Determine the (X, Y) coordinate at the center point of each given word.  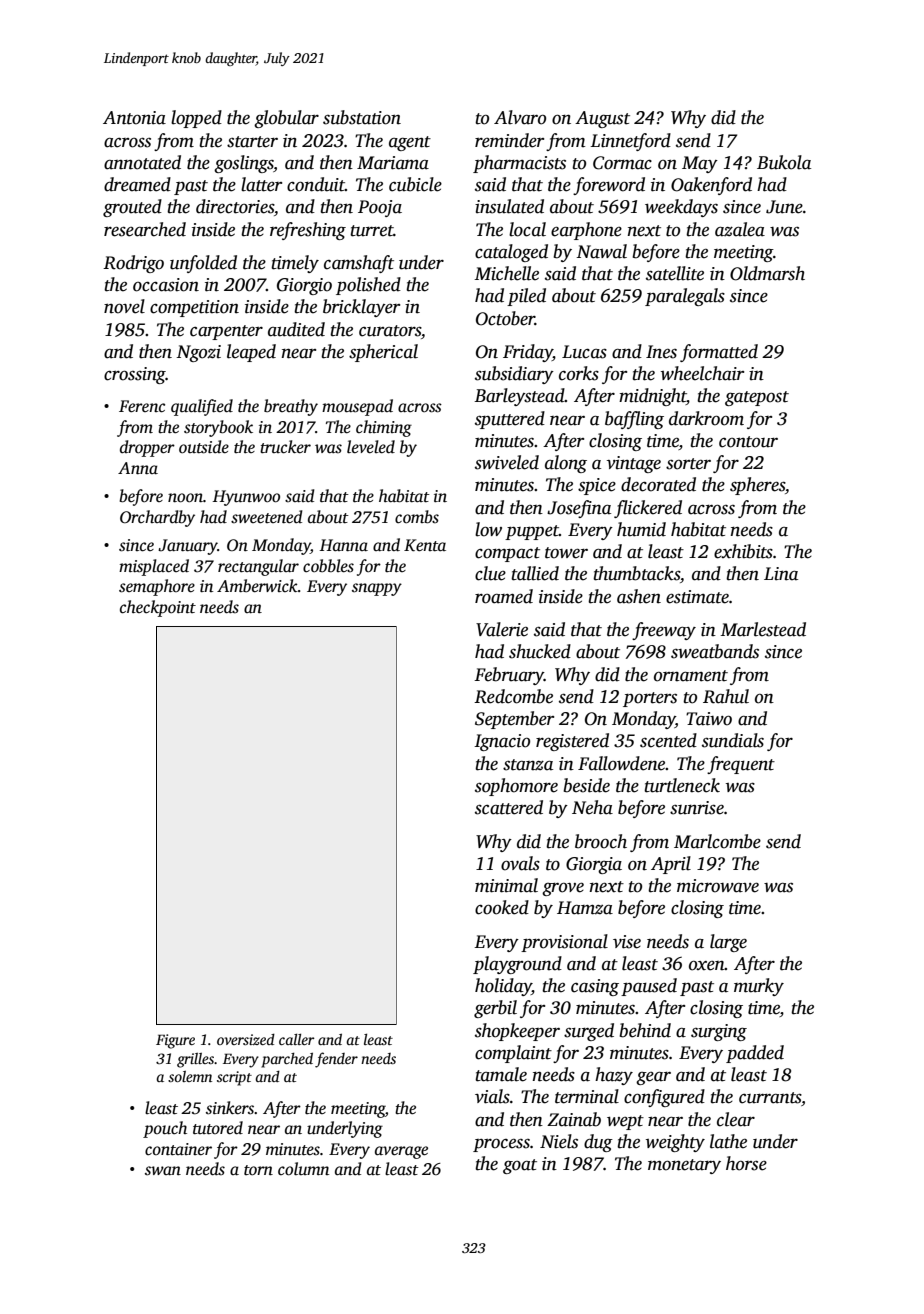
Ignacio (502, 742)
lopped (196, 119)
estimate (697, 597)
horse (746, 1163)
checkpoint (158, 608)
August (602, 119)
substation (362, 117)
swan (163, 1171)
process (501, 1145)
